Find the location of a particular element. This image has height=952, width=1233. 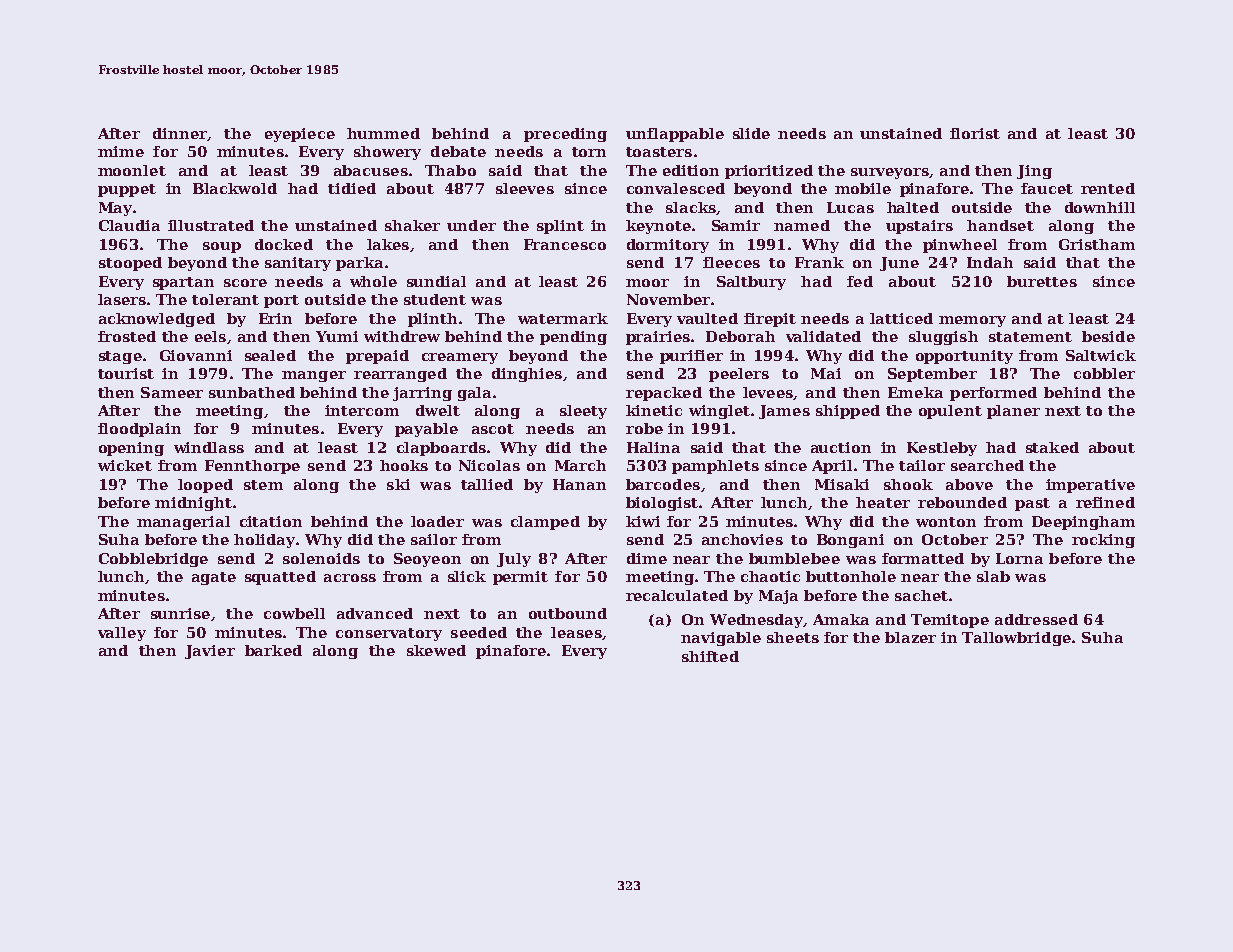

Javier is located at coordinates (210, 652).
